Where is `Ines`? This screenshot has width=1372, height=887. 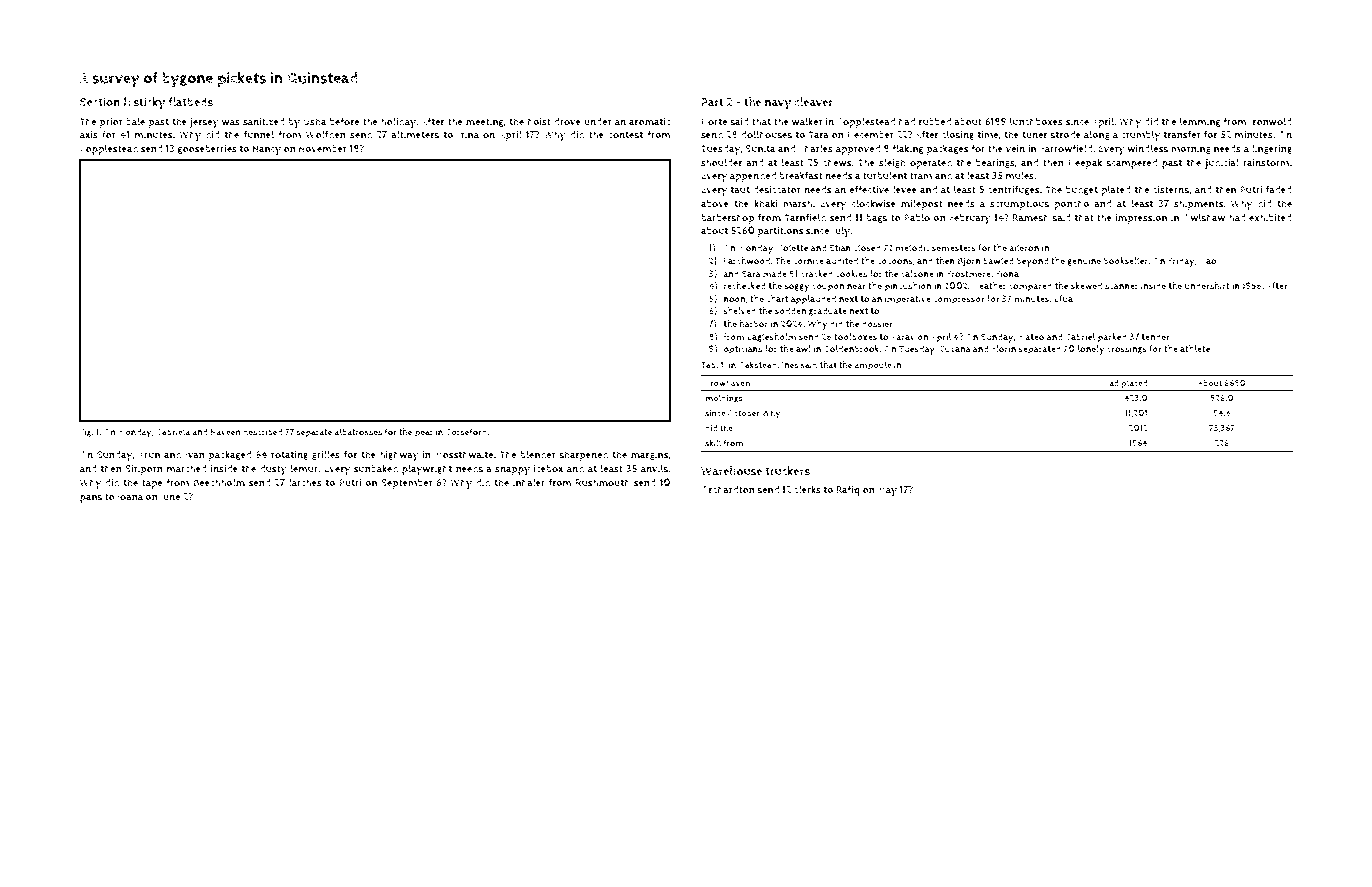
Ines is located at coordinates (790, 365).
